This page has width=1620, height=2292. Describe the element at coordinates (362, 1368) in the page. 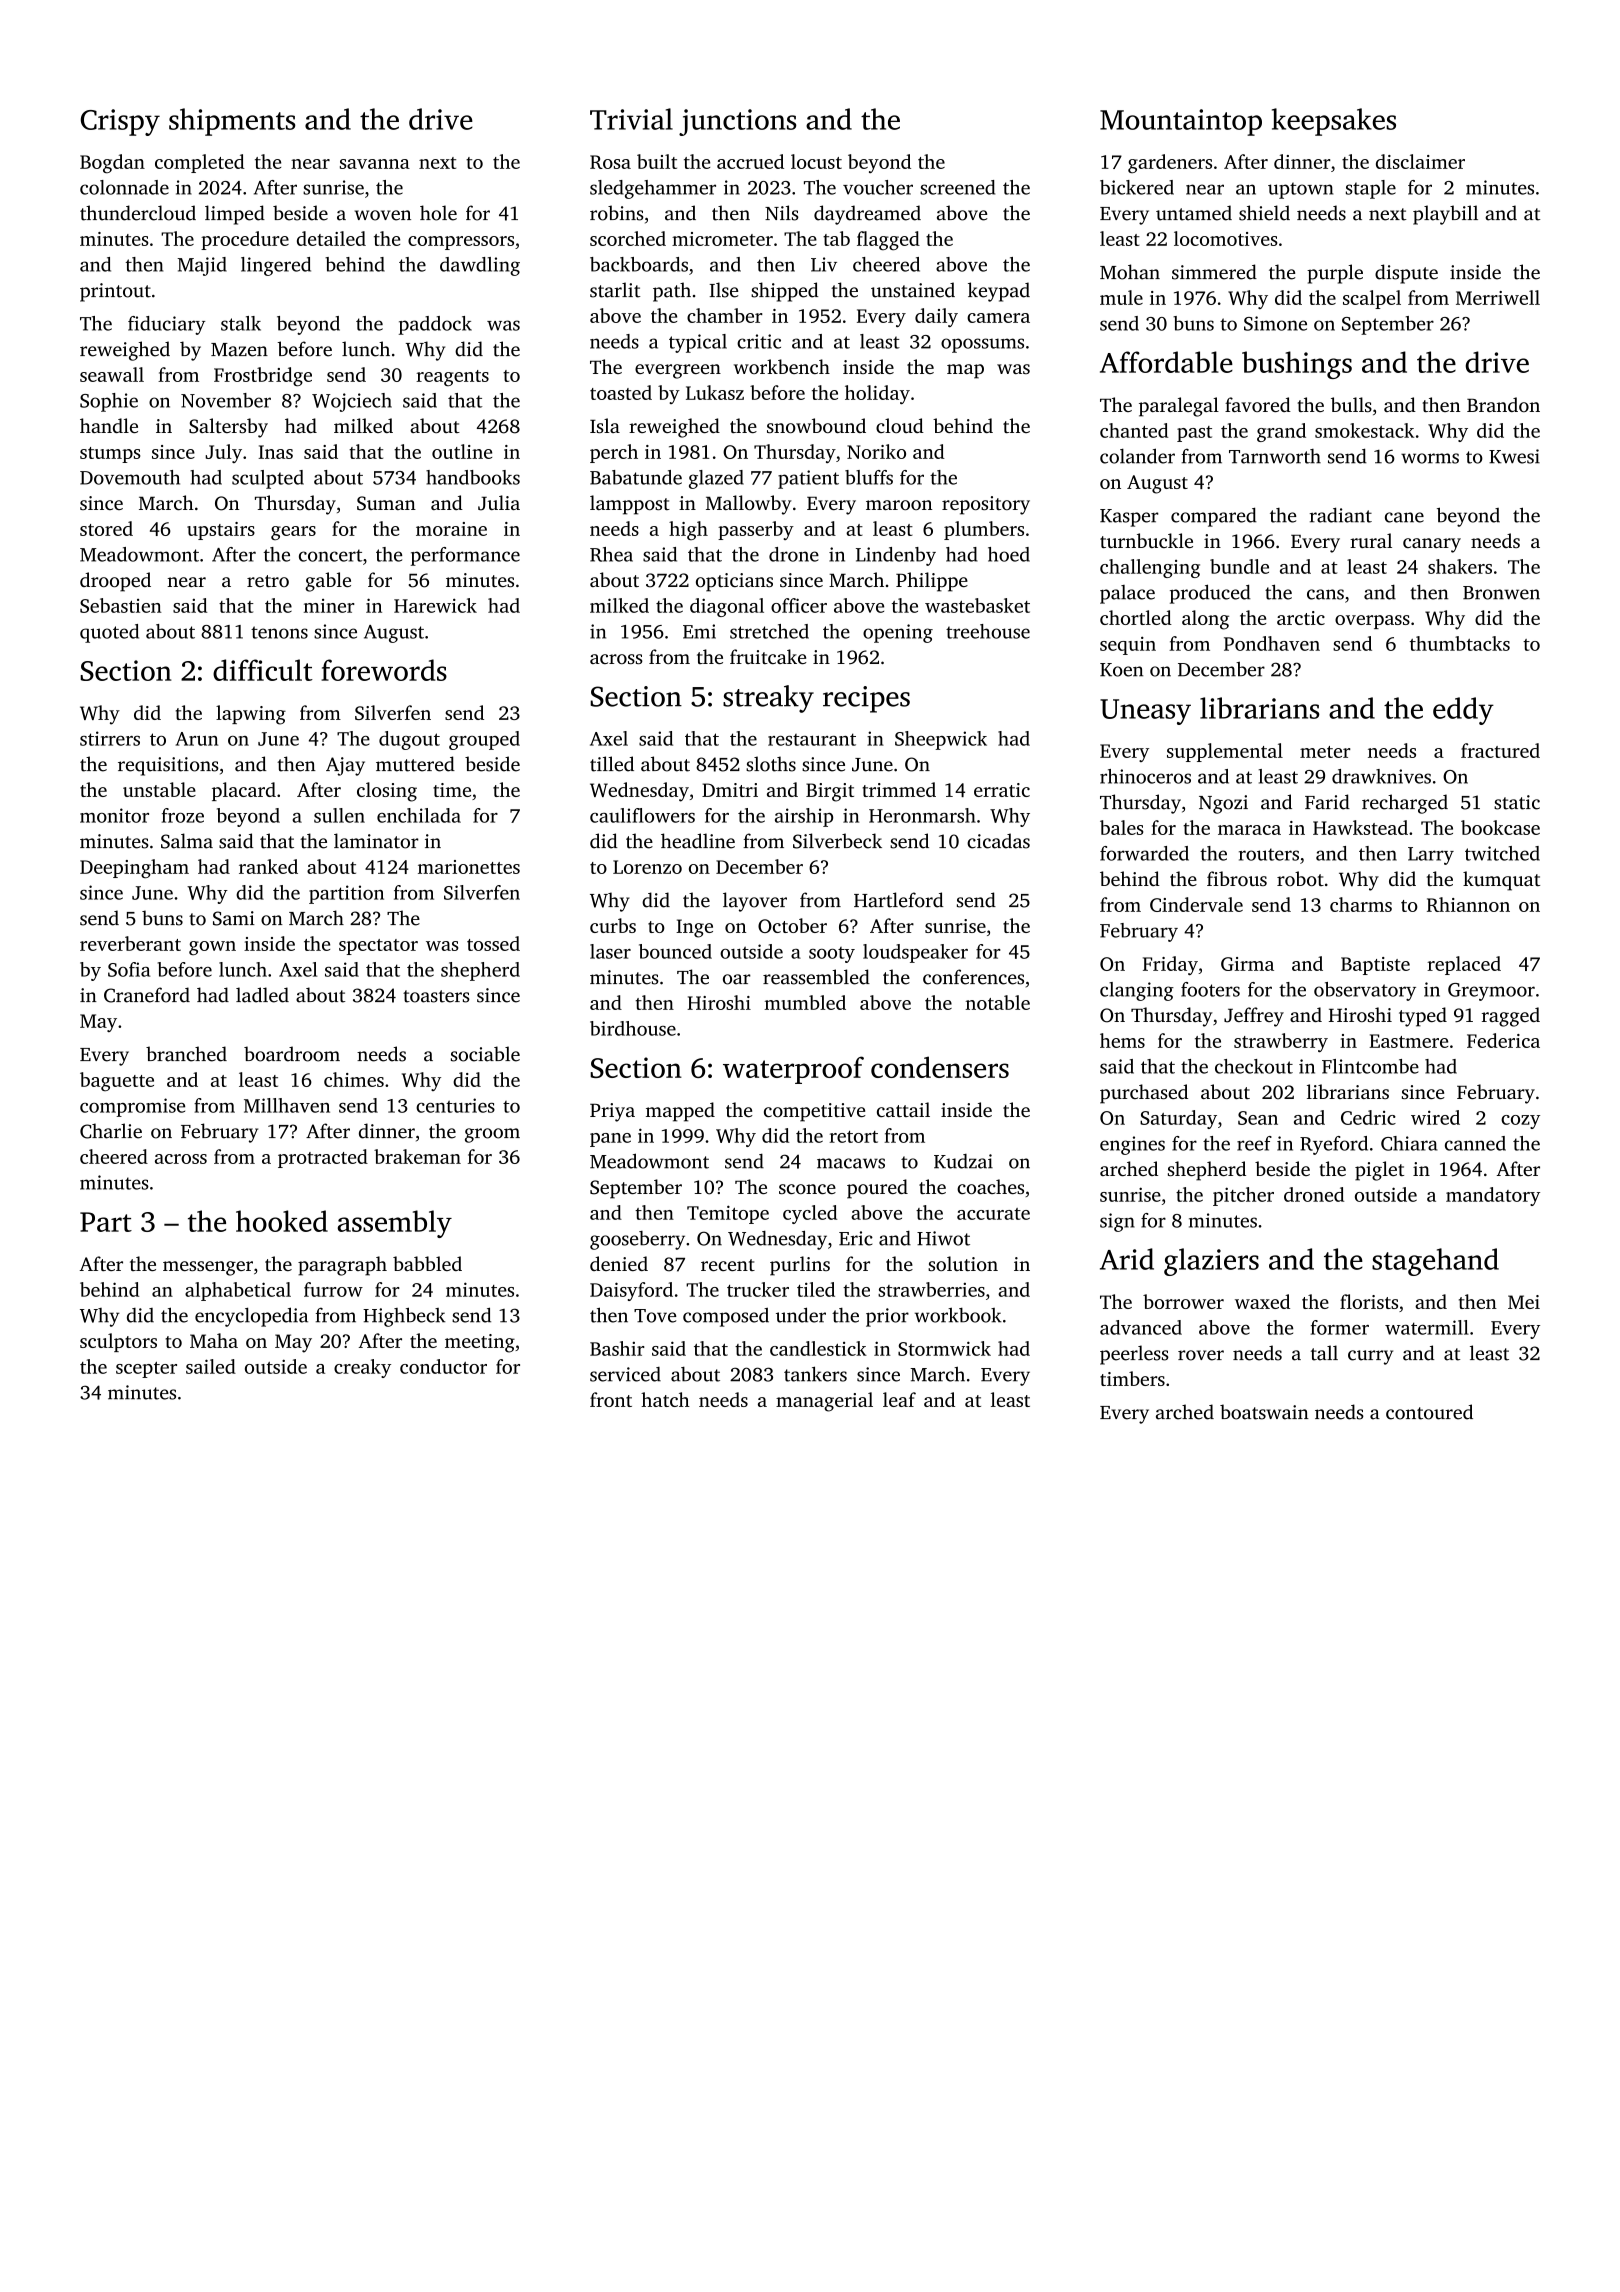

I see `creaky` at that location.
